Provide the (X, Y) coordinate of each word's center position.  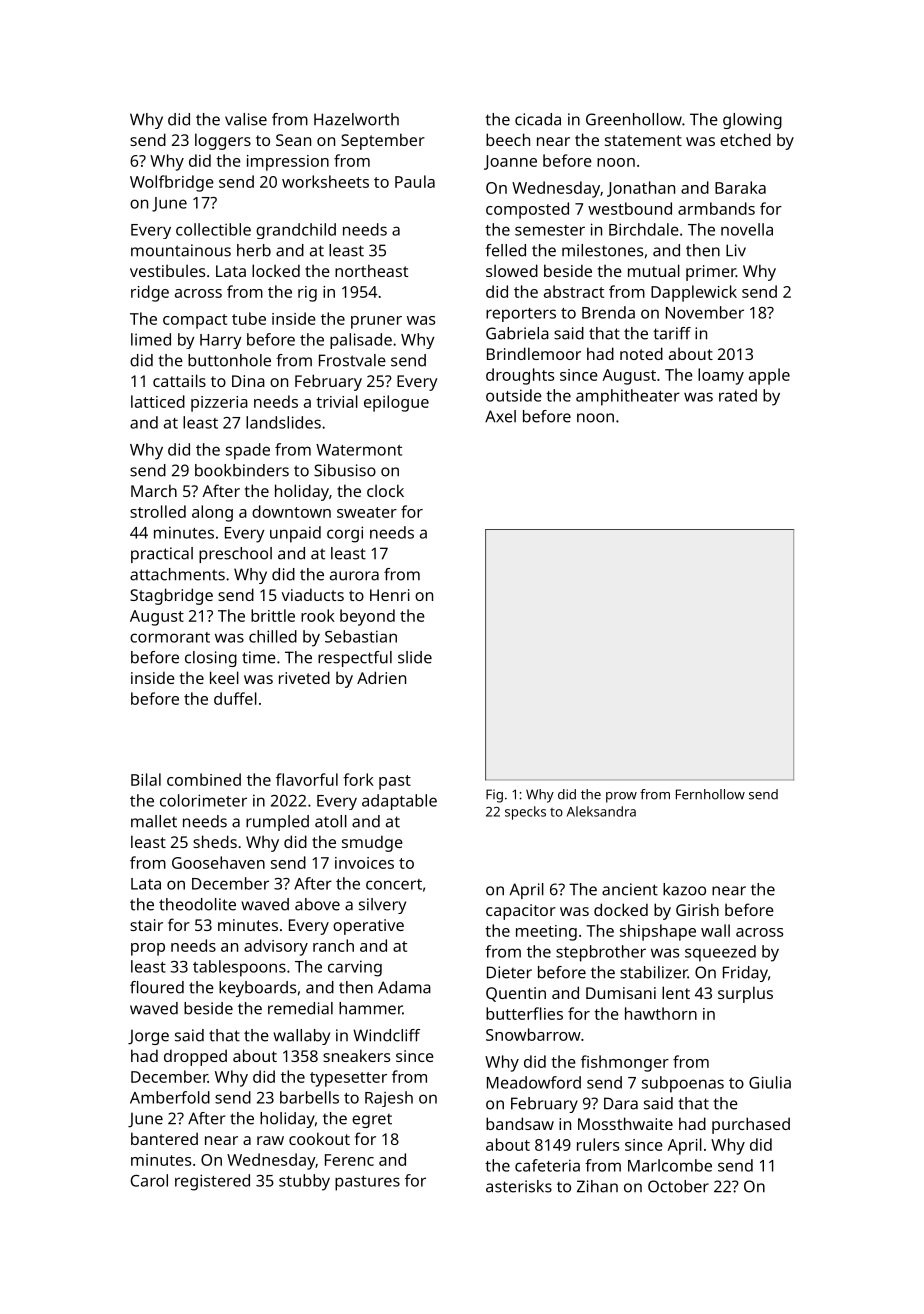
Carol (149, 1180)
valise (246, 119)
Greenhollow (634, 119)
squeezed (720, 953)
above (317, 904)
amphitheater (628, 397)
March (154, 490)
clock (385, 490)
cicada (538, 119)
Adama (404, 987)
